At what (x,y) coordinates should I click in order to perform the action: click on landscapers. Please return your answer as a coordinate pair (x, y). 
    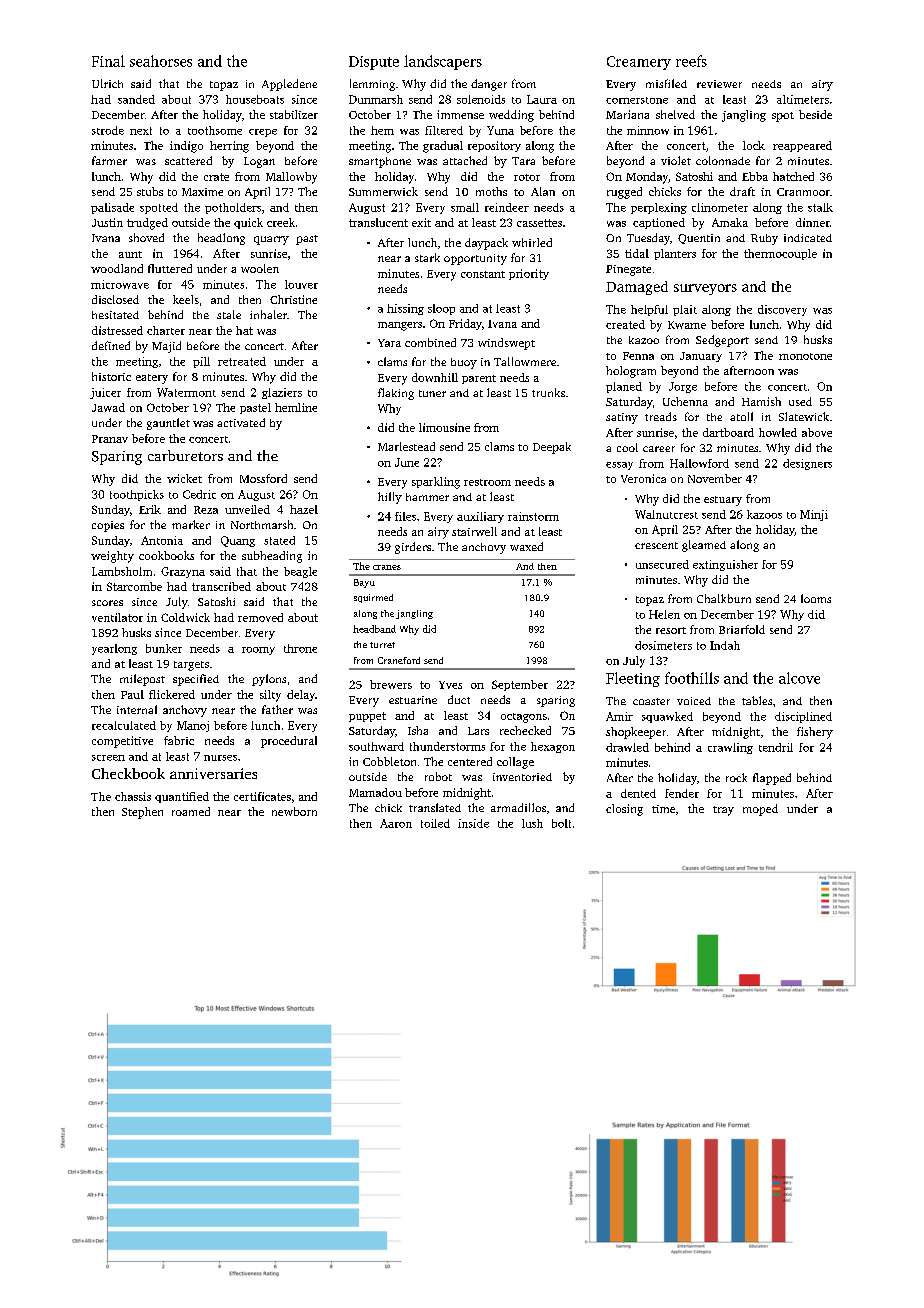
    Looking at the image, I should click on (443, 62).
